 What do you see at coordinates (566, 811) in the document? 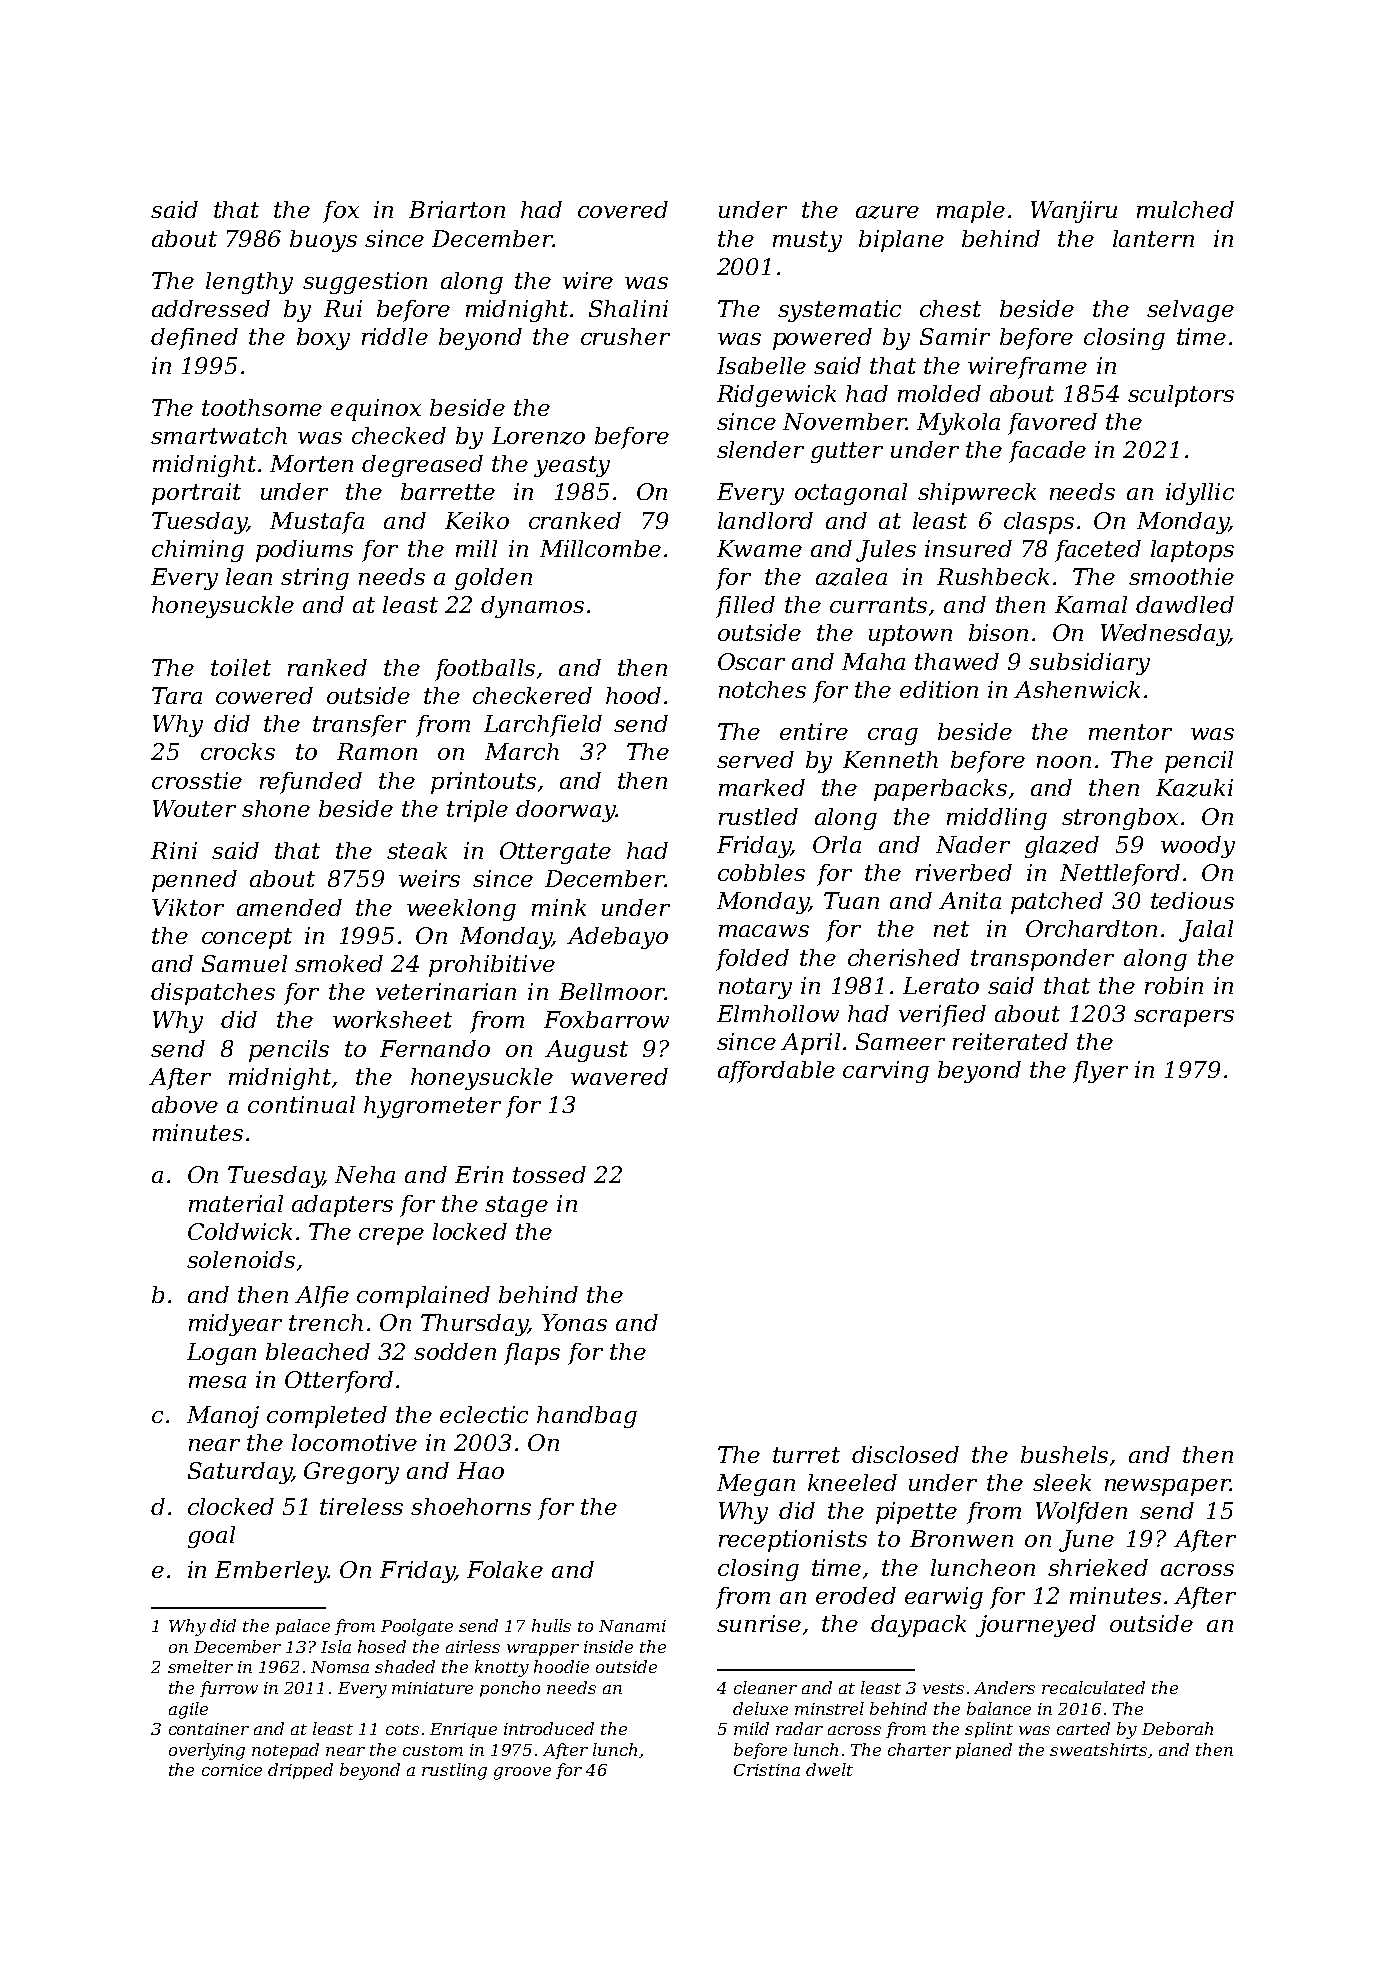
I see `doorway` at bounding box center [566, 811].
